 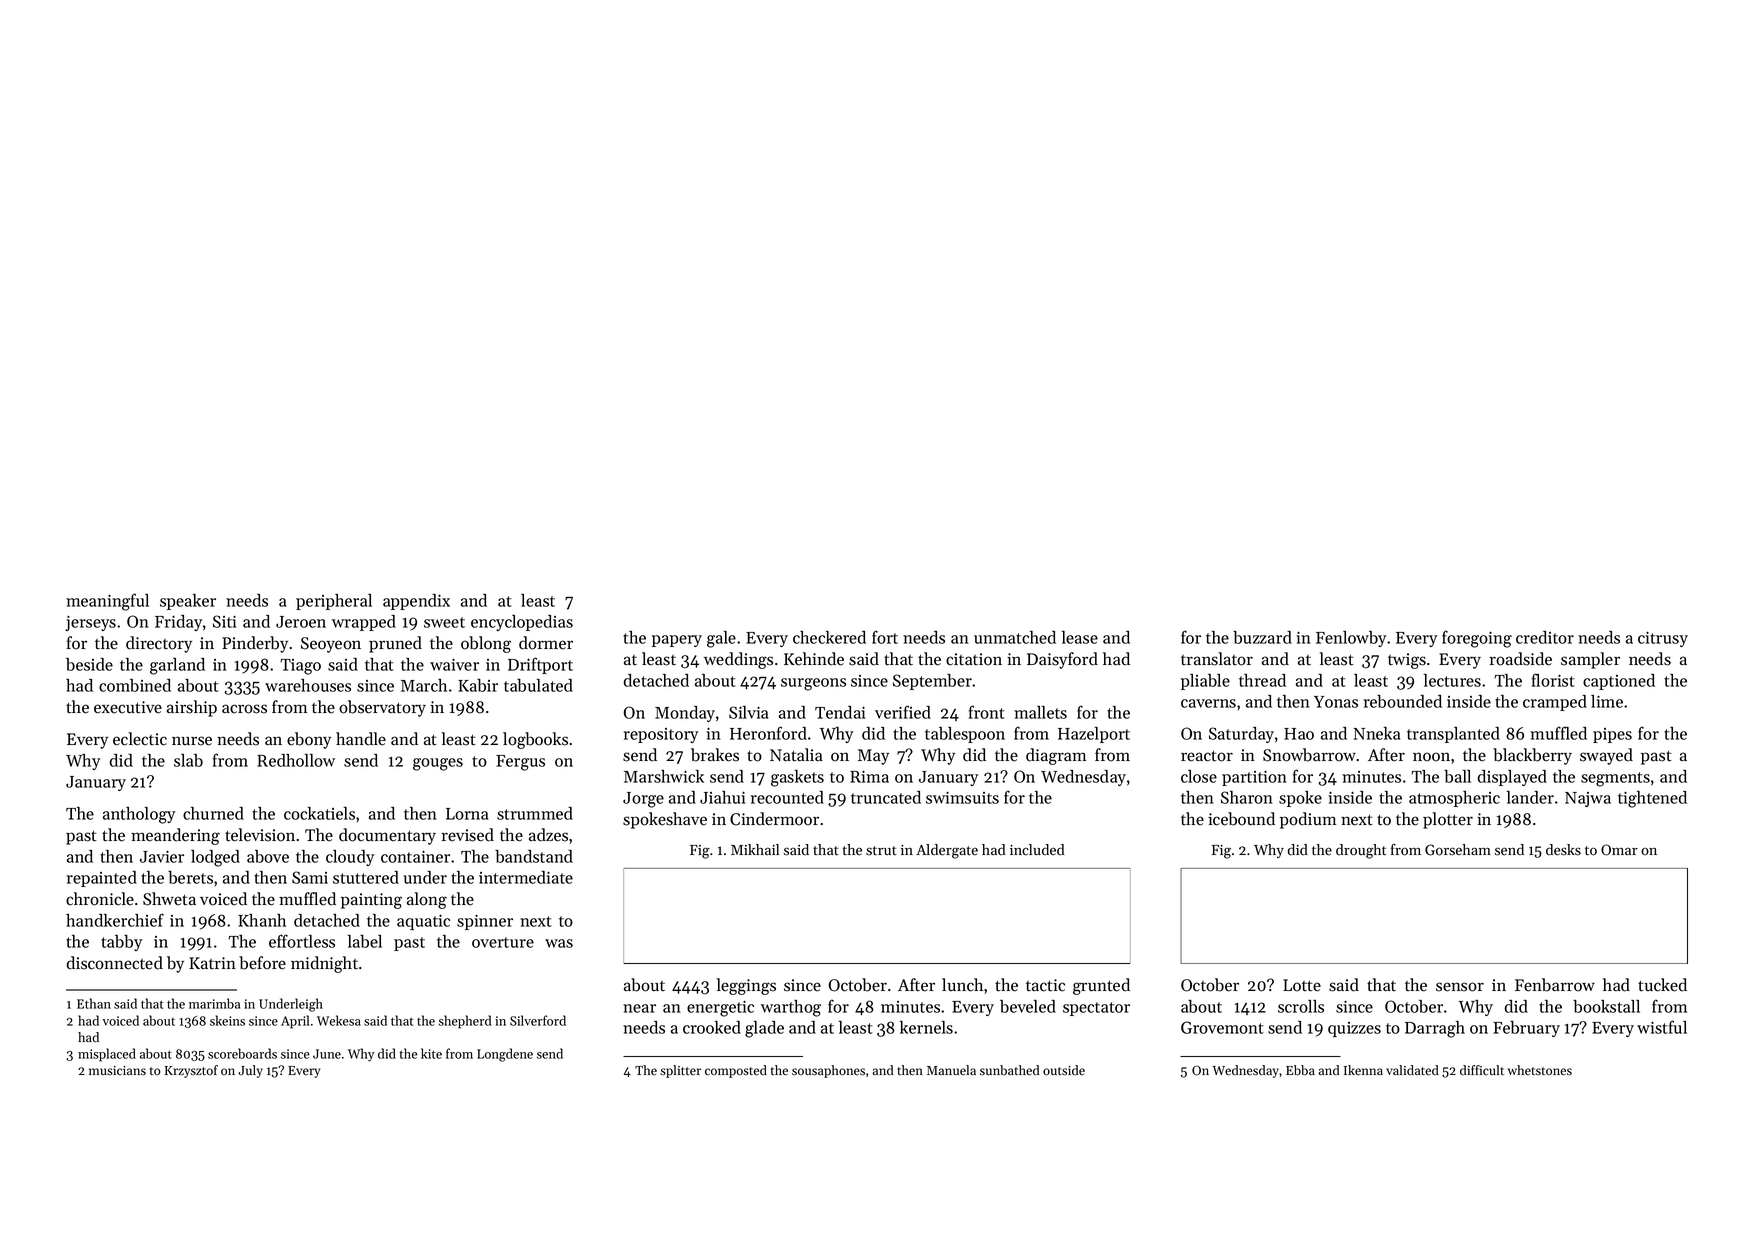 I want to click on appendix, so click(x=416, y=602).
